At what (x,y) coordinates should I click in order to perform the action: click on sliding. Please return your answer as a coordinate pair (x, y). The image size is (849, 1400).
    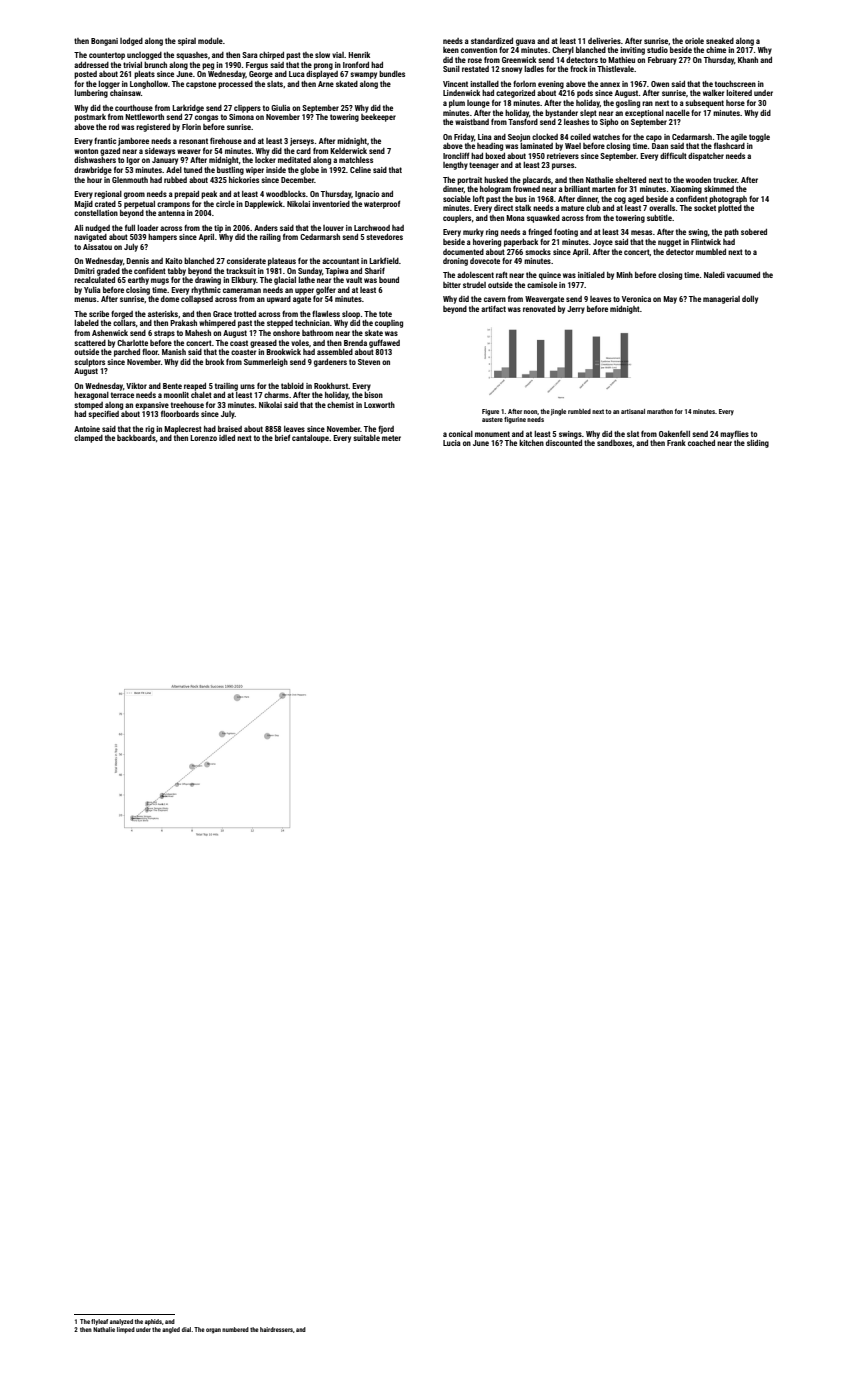
    Looking at the image, I should click on (758, 444).
